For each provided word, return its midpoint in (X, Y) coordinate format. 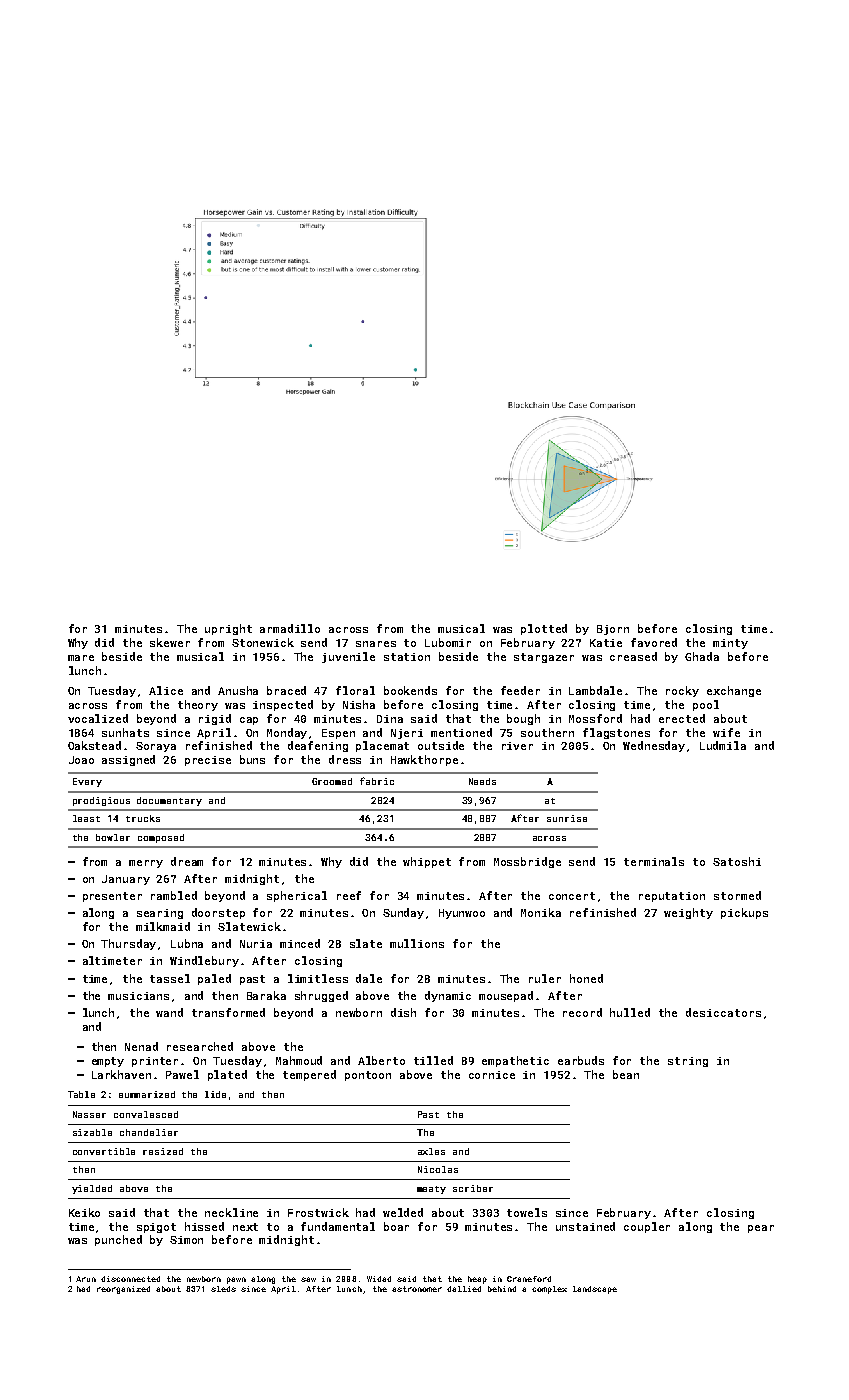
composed (161, 838)
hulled (630, 1012)
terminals (654, 861)
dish (403, 1012)
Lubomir (448, 642)
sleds (223, 1289)
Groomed (332, 781)
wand (169, 1012)
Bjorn (613, 630)
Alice (166, 690)
